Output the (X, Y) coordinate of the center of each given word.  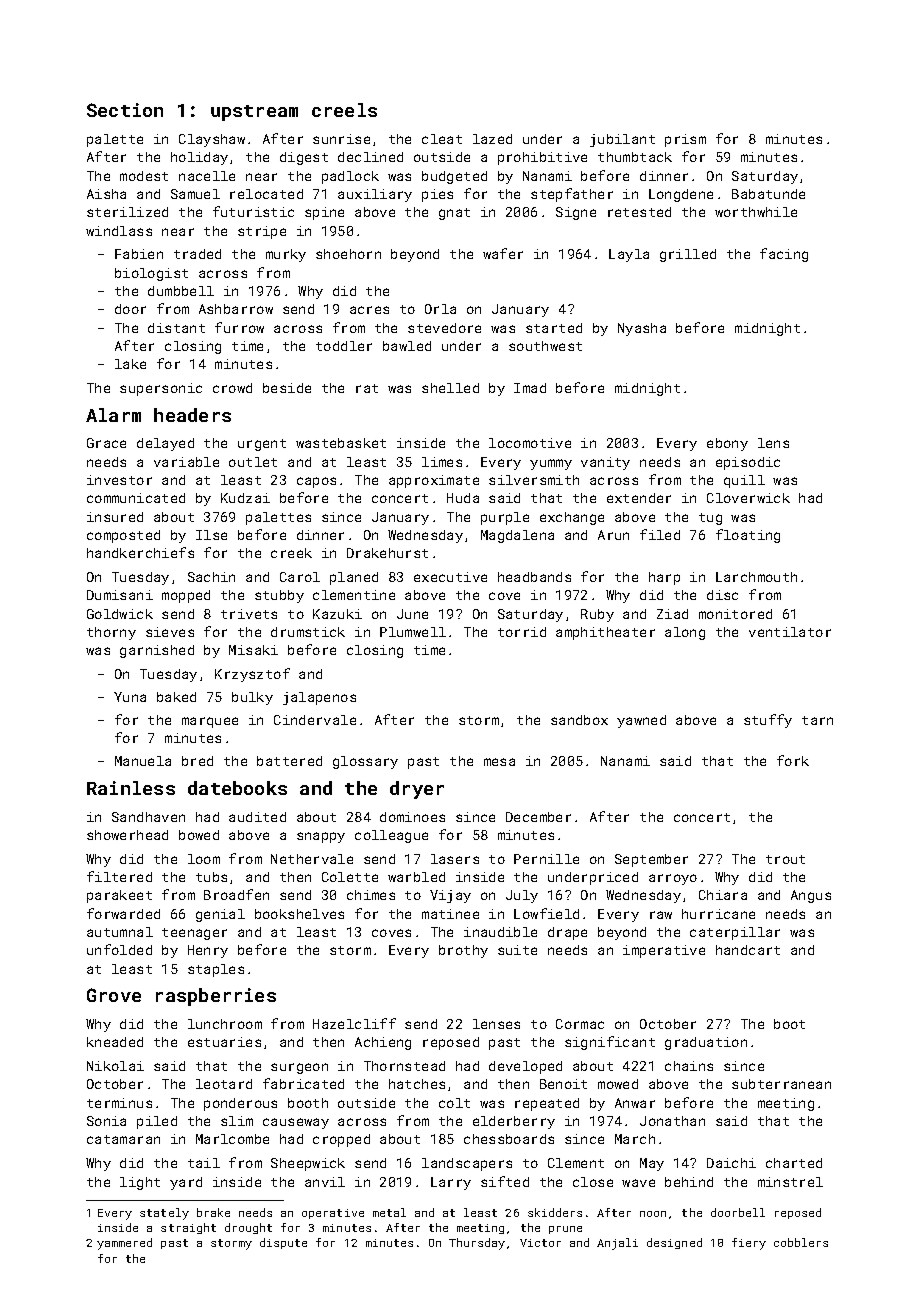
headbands (534, 577)
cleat (442, 139)
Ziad (672, 614)
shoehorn (348, 254)
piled (157, 1122)
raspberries (216, 997)
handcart (748, 950)
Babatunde (768, 194)
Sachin (211, 577)
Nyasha (642, 329)
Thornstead (404, 1066)
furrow (239, 327)
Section (125, 110)
